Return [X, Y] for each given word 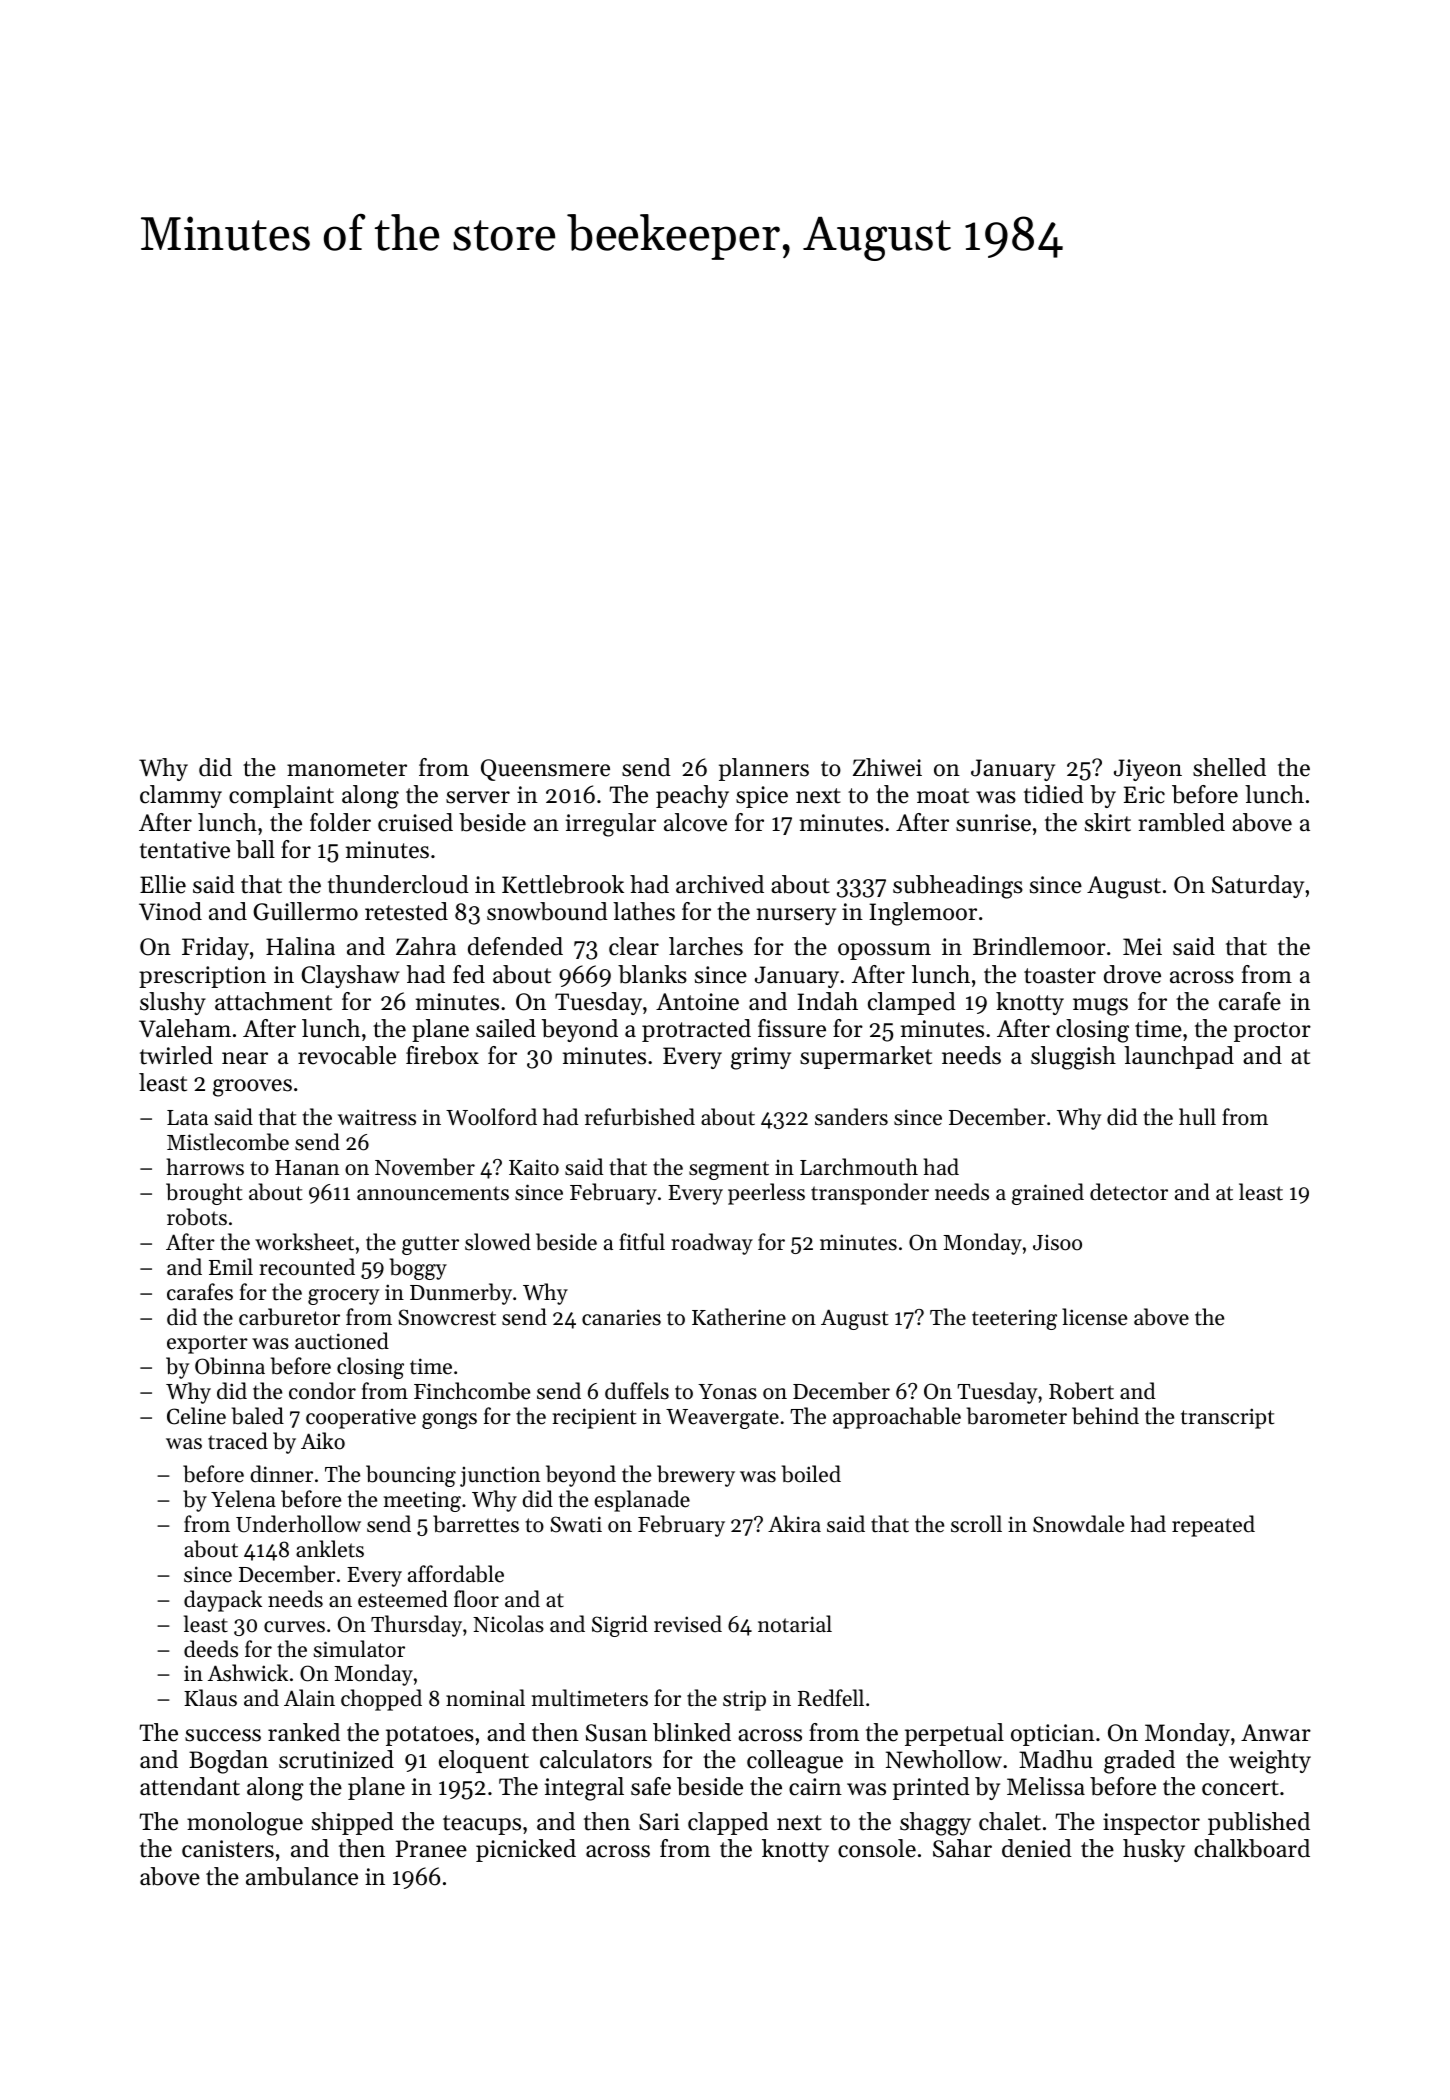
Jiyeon [1148, 770]
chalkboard [1252, 1848]
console [877, 1848]
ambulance [302, 1876]
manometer [347, 769]
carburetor [289, 1317]
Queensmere [545, 770]
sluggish [1073, 1058]
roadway [712, 1244]
